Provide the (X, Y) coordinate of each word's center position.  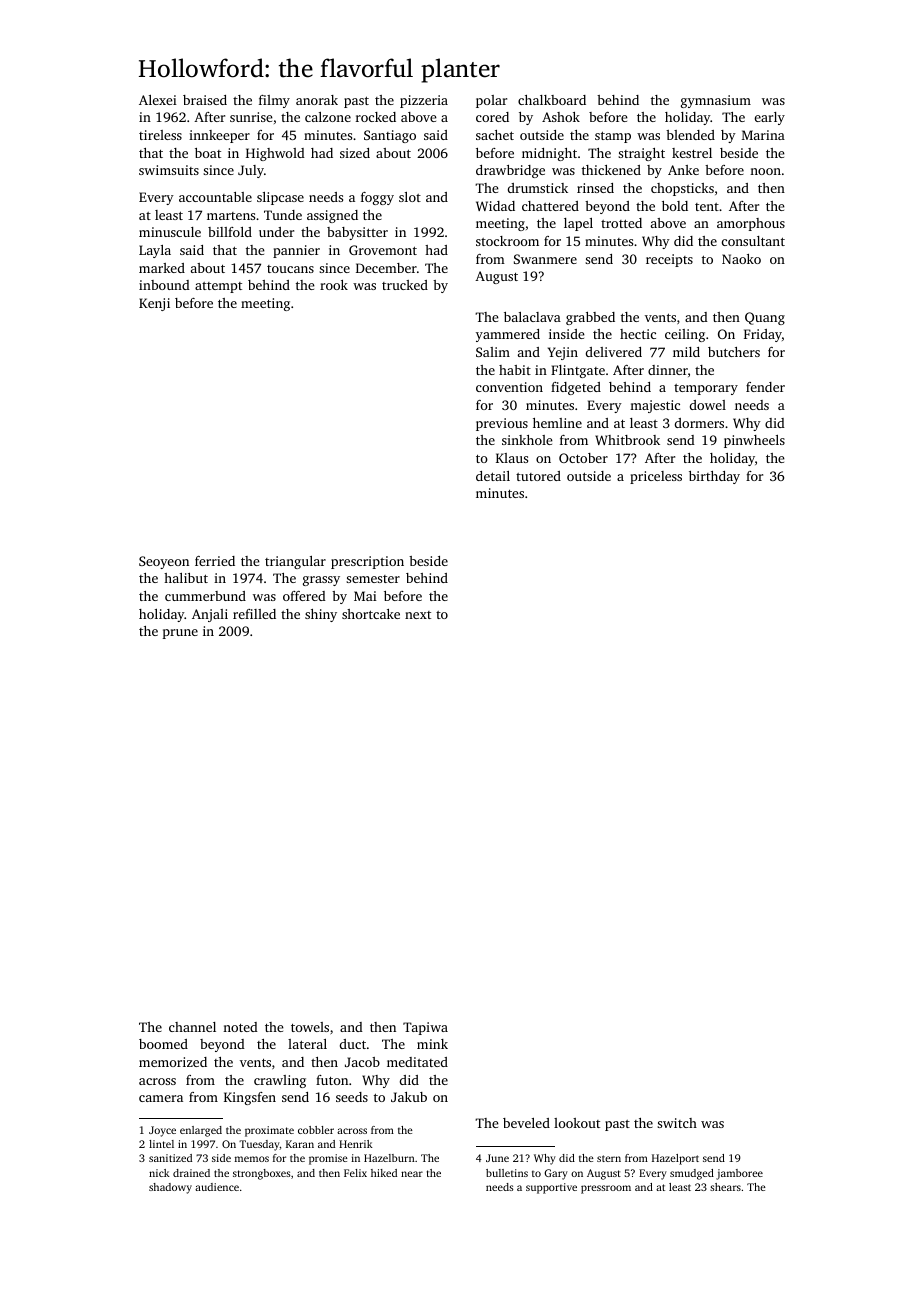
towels (310, 1027)
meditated (417, 1062)
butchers (734, 352)
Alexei (158, 100)
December (386, 268)
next (418, 615)
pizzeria (424, 101)
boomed (163, 1044)
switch (677, 1123)
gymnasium (716, 101)
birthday (714, 477)
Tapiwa (425, 1028)
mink (432, 1044)
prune (180, 634)
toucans (290, 269)
